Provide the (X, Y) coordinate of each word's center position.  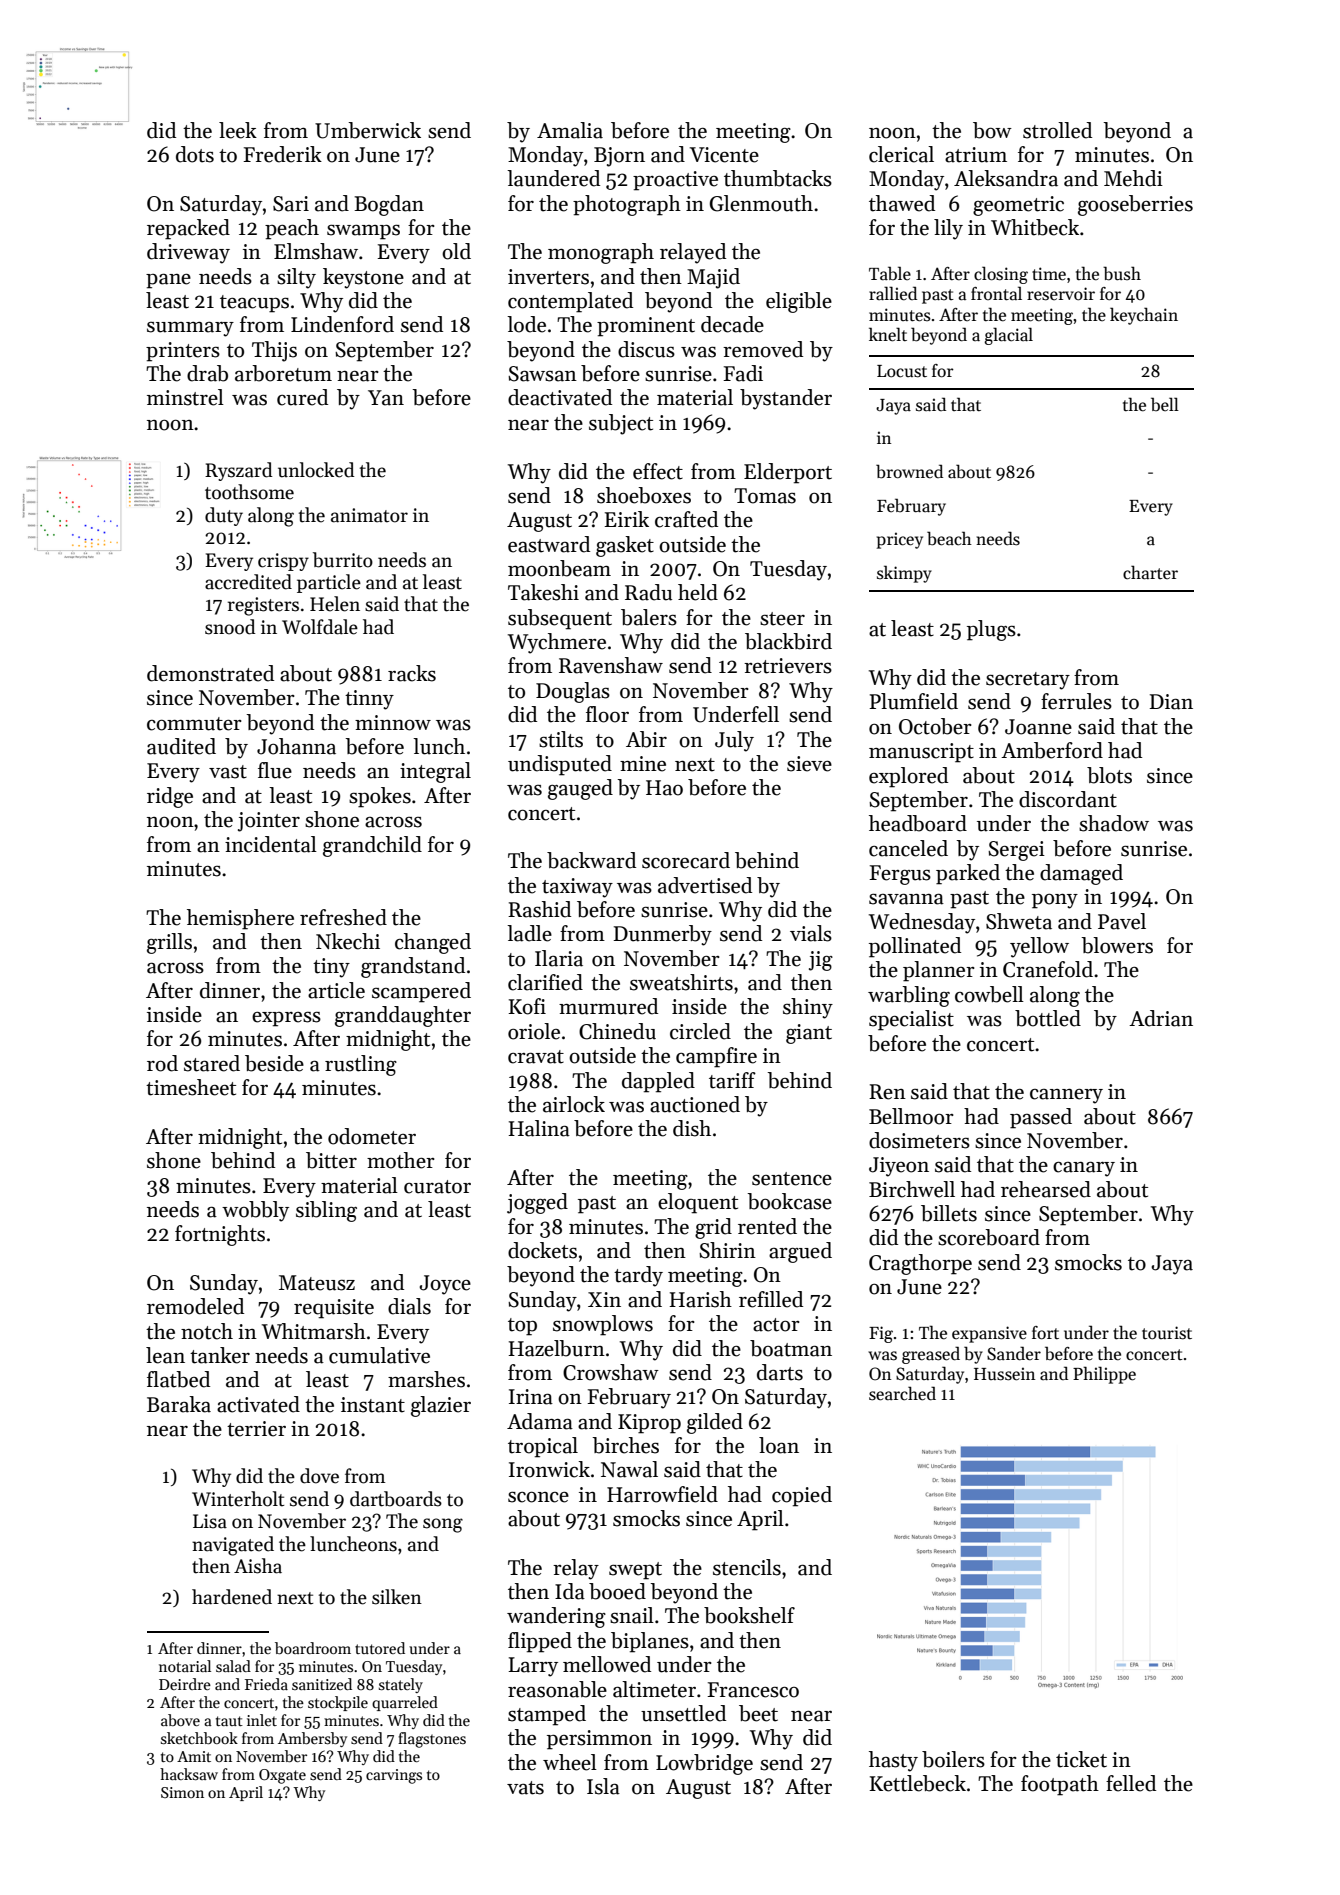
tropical (543, 1447)
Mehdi (1133, 178)
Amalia (570, 130)
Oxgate (282, 1776)
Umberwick (368, 130)
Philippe (1104, 1375)
